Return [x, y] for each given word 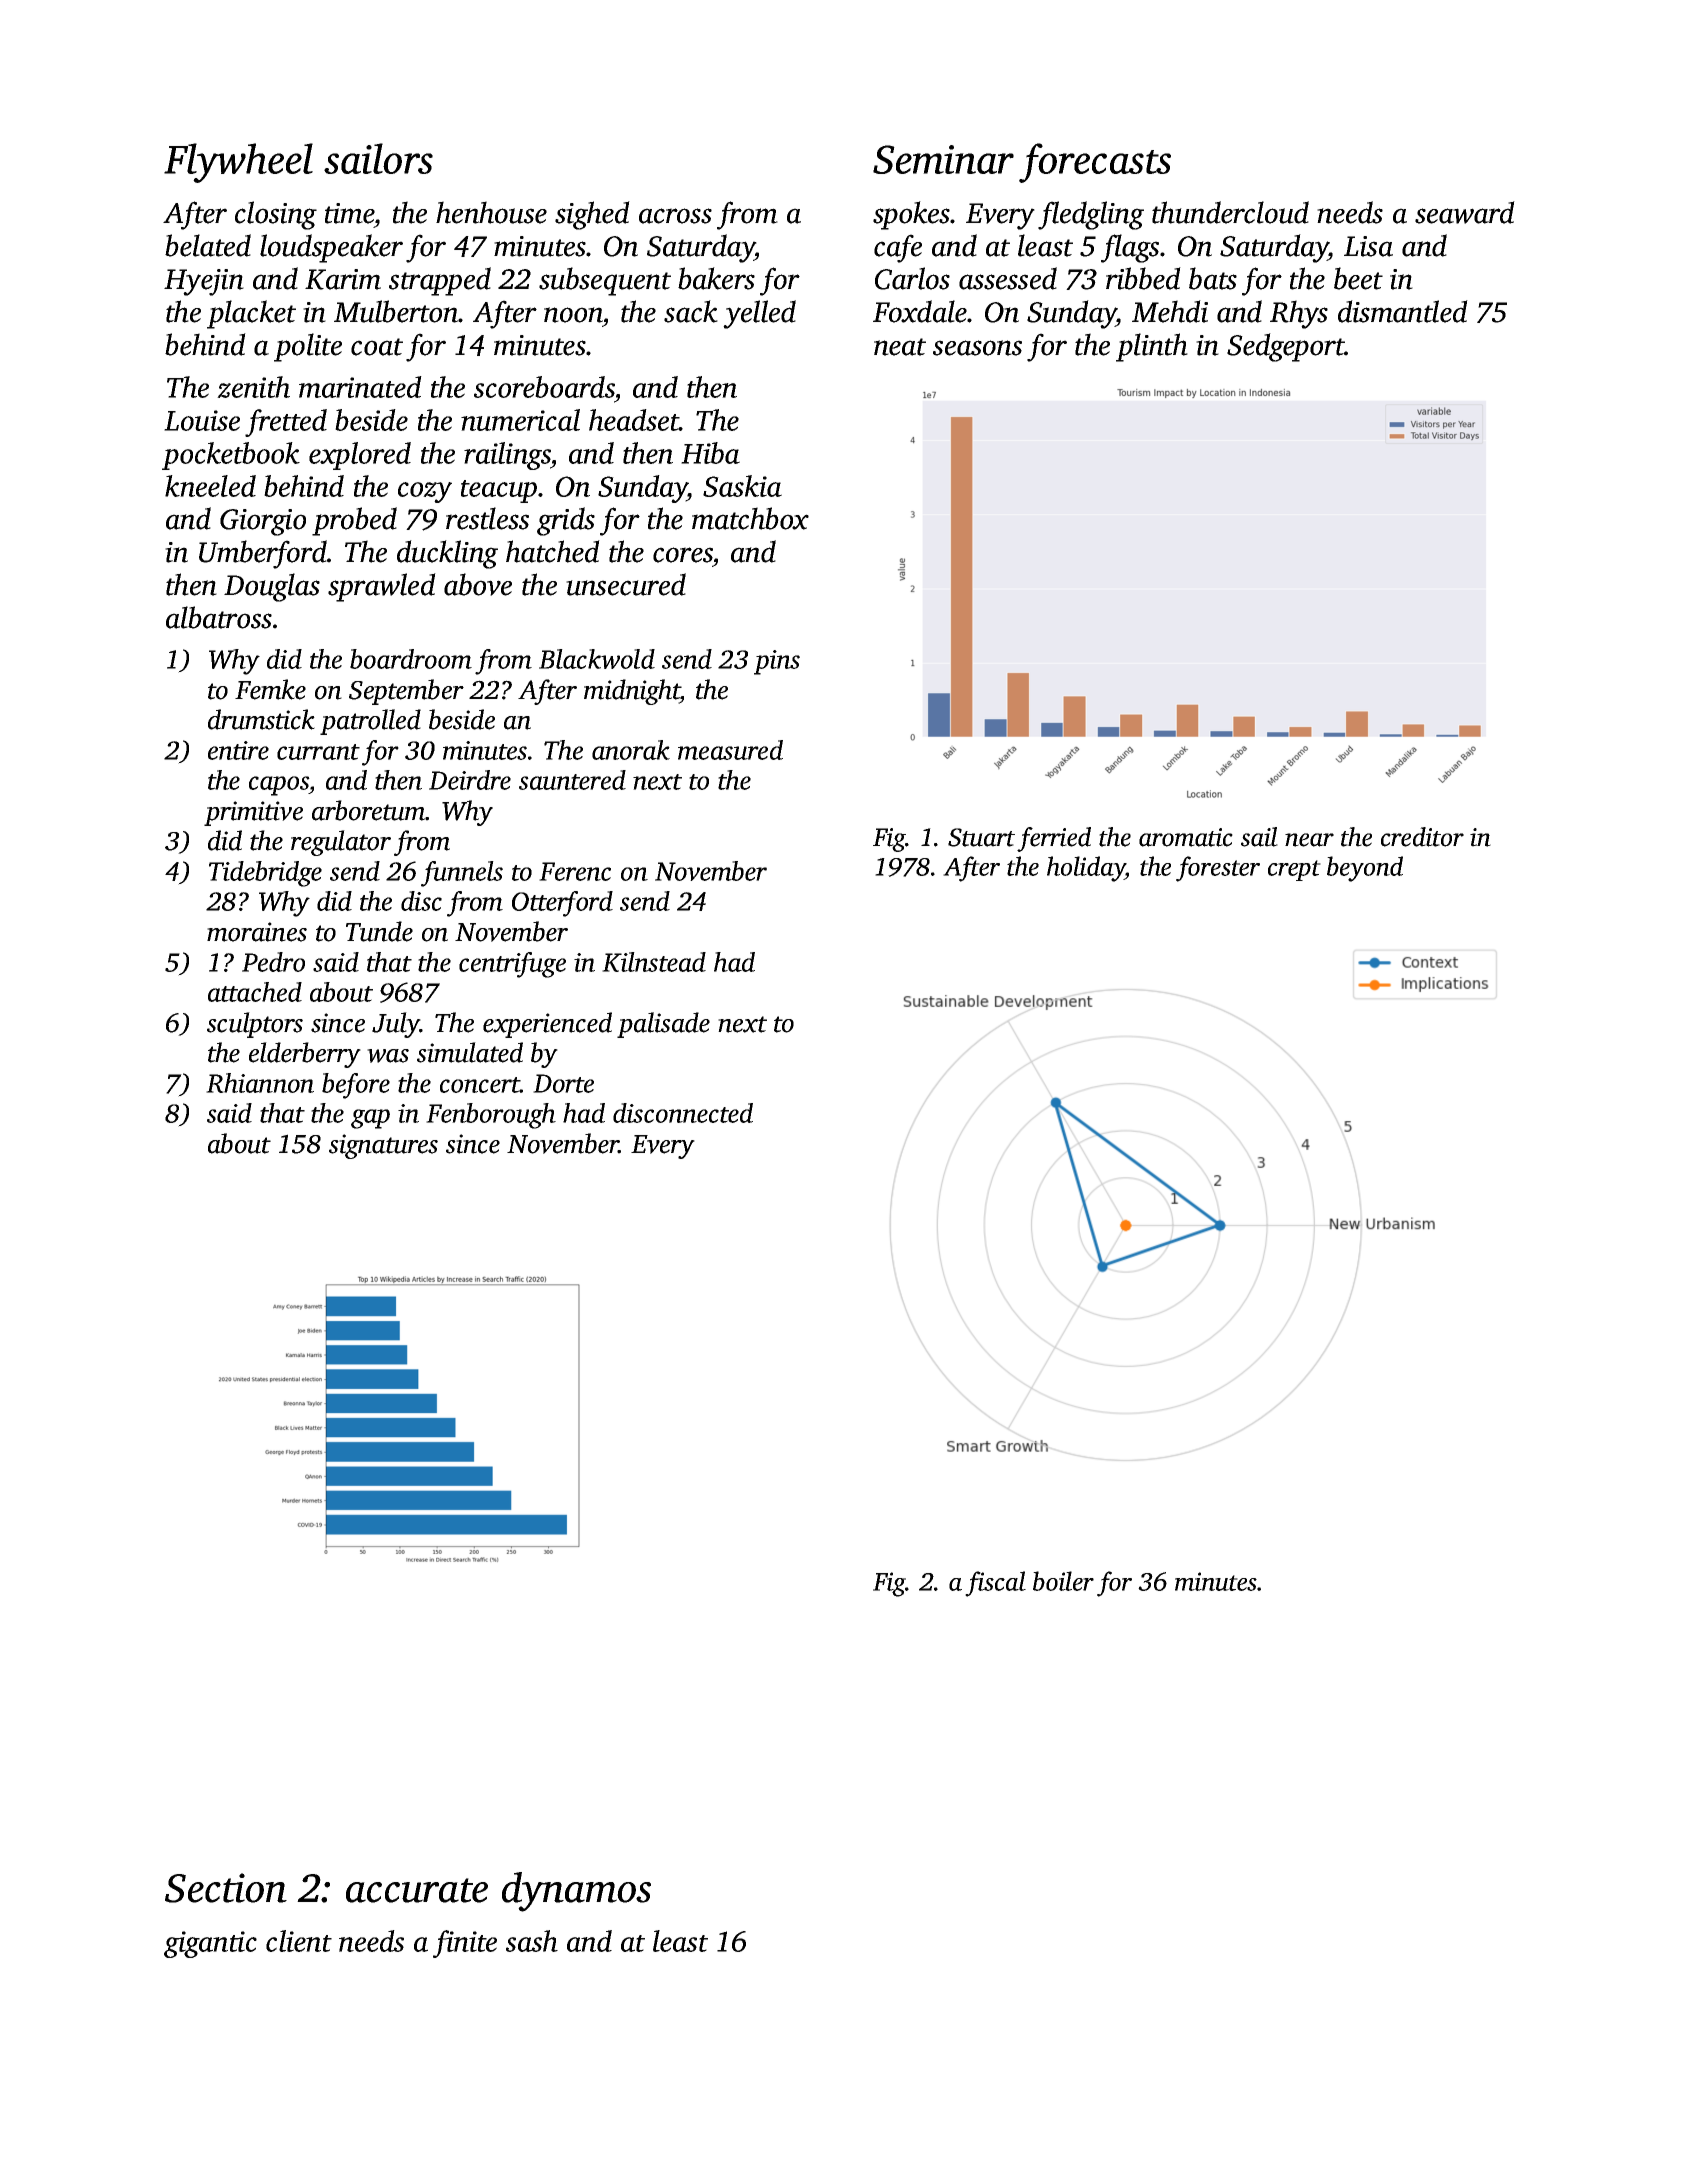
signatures [383, 1146]
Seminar [943, 159]
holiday [1086, 869]
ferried [1054, 839]
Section [226, 1888]
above [478, 584]
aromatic [1186, 837]
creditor [1422, 837]
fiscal [995, 1584]
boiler [1063, 1581]
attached [255, 992]
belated [208, 245]
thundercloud [1230, 212]
